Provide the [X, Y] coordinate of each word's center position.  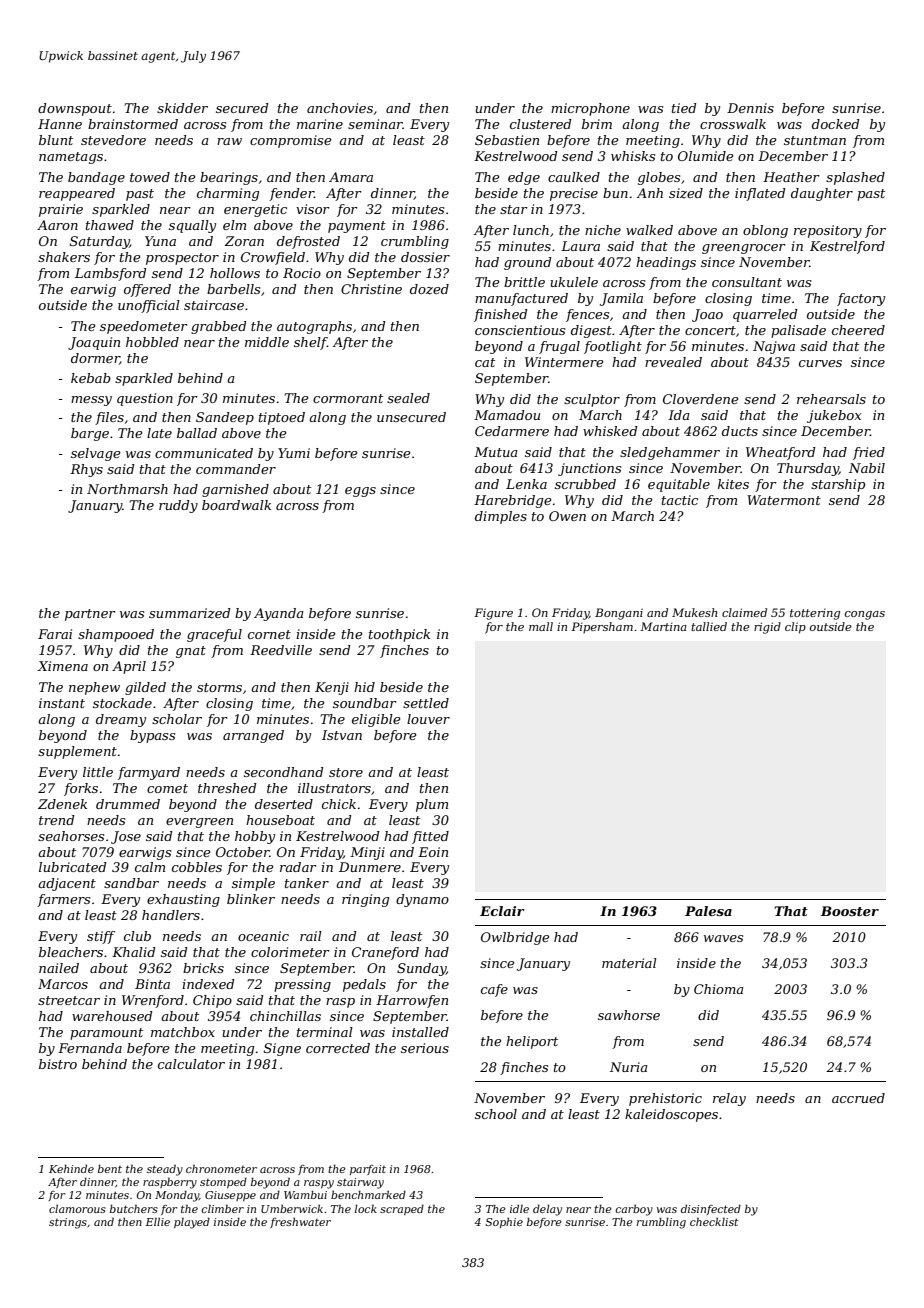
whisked [610, 431]
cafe [494, 990]
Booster [850, 911]
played [192, 1223]
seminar [375, 124]
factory [861, 299]
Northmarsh [127, 489]
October [243, 852]
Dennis [750, 108]
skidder [182, 108]
